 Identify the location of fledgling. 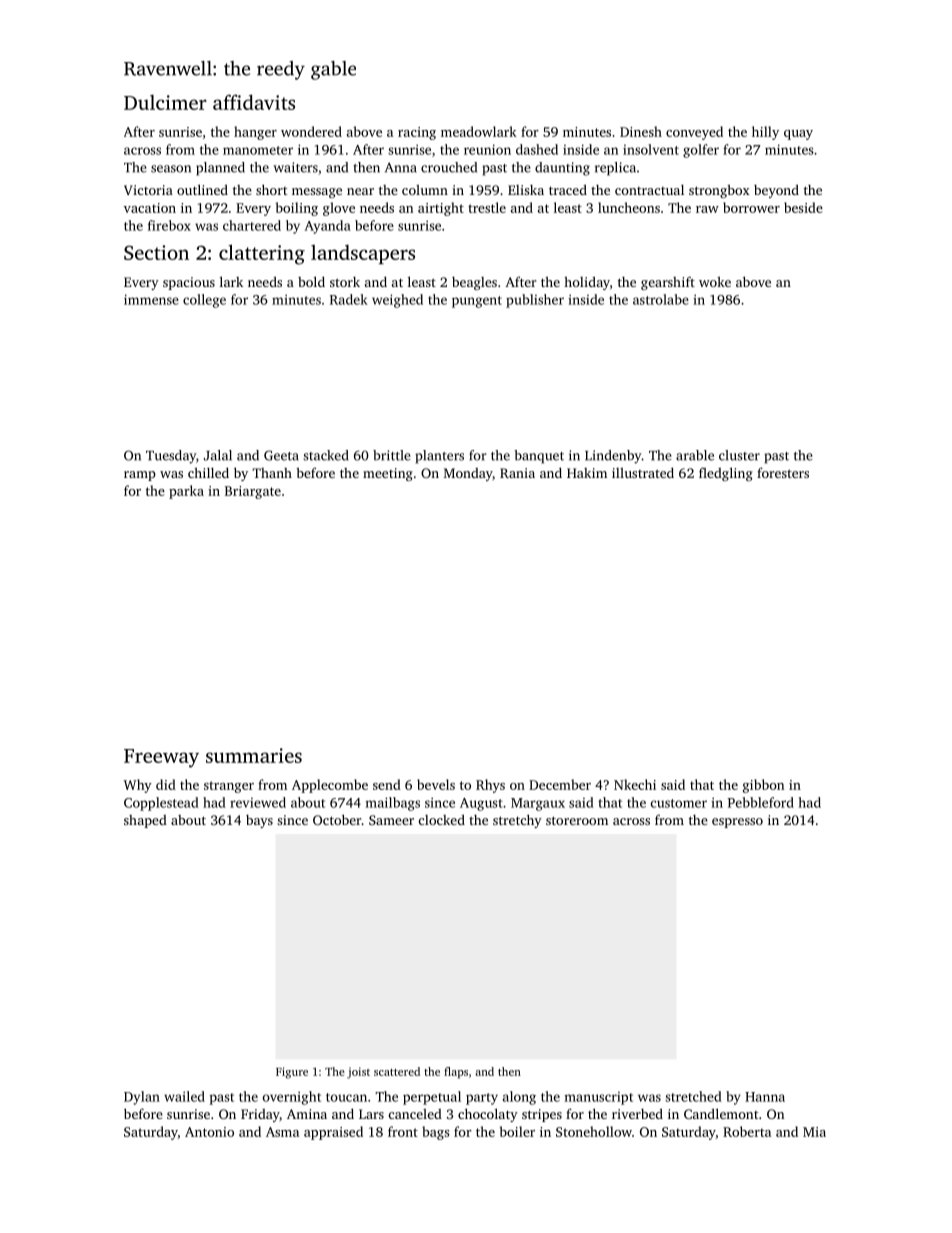
(726, 474).
